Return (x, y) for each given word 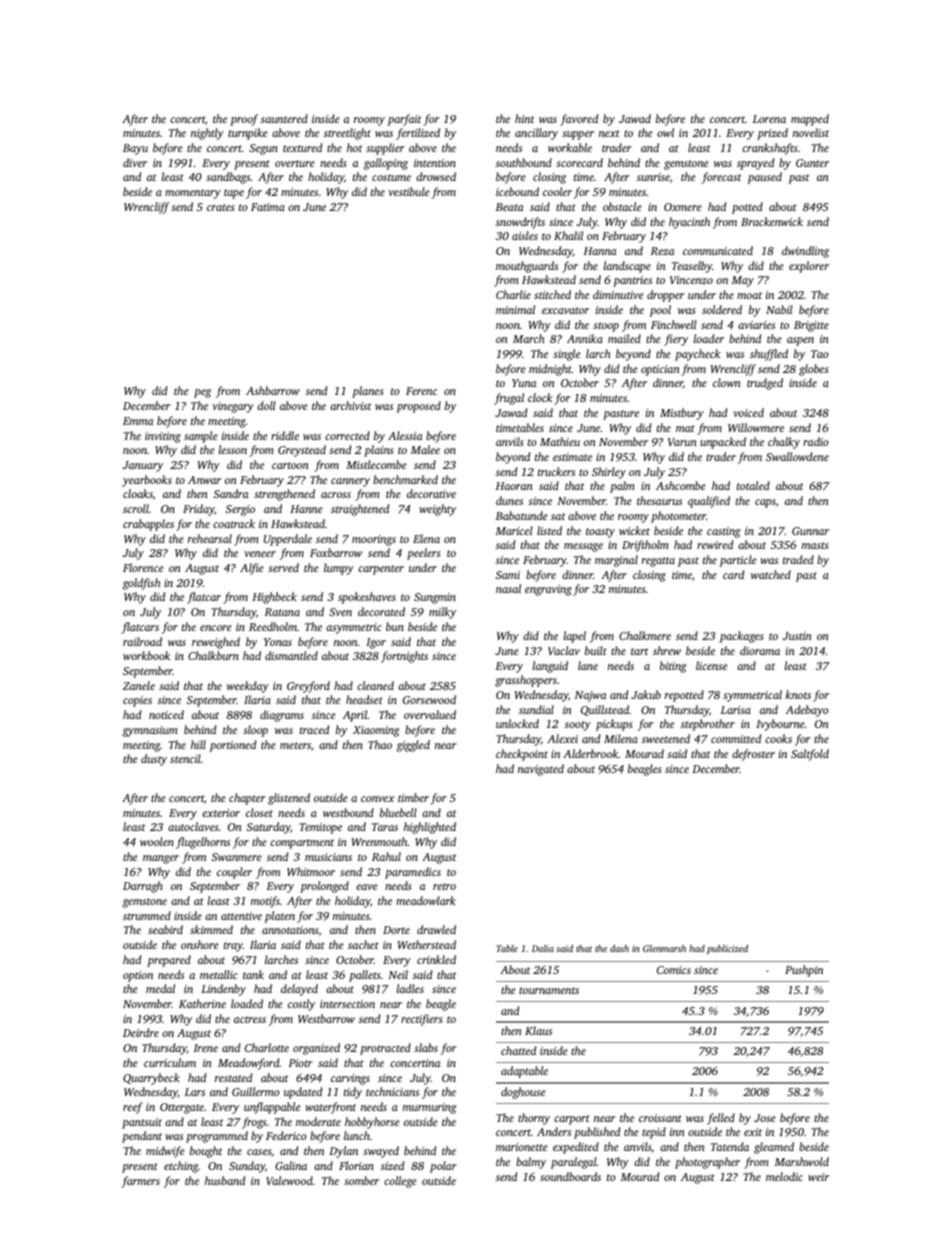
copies (137, 701)
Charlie (513, 294)
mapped (810, 120)
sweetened (666, 738)
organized (316, 1049)
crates (221, 207)
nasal (508, 588)
